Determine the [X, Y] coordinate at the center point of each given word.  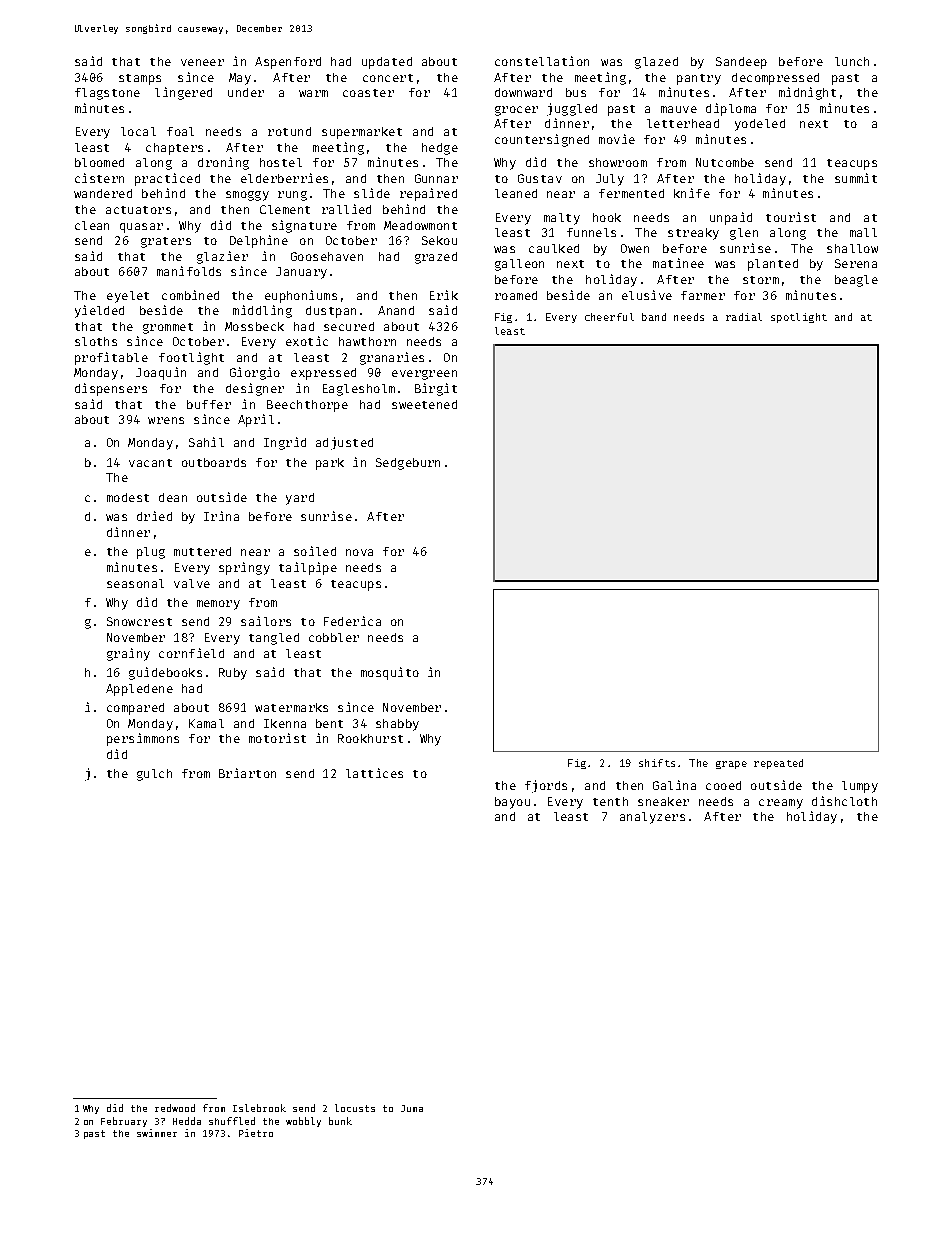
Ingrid [285, 443]
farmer [703, 295]
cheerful [609, 317]
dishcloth [844, 801]
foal [180, 131]
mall [863, 232]
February [124, 1122]
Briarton [247, 773]
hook [607, 217]
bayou [512, 803]
